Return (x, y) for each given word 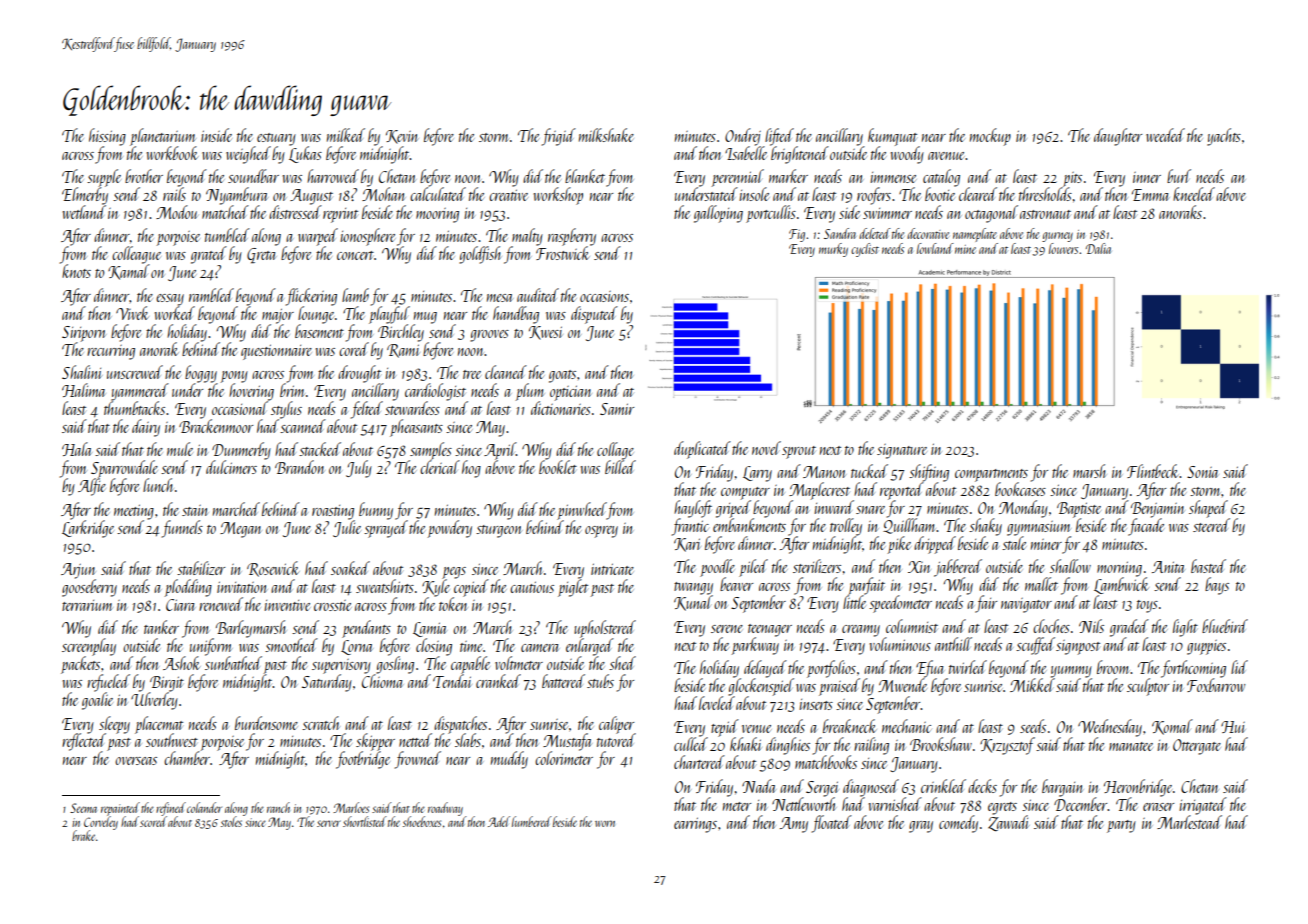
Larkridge (88, 528)
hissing (107, 137)
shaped (1208, 509)
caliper (617, 725)
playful (389, 315)
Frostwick (563, 253)
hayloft (693, 509)
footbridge (363, 760)
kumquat (892, 137)
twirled (968, 667)
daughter (1118, 137)
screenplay (89, 647)
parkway (755, 645)
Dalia (1098, 248)
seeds (1033, 726)
